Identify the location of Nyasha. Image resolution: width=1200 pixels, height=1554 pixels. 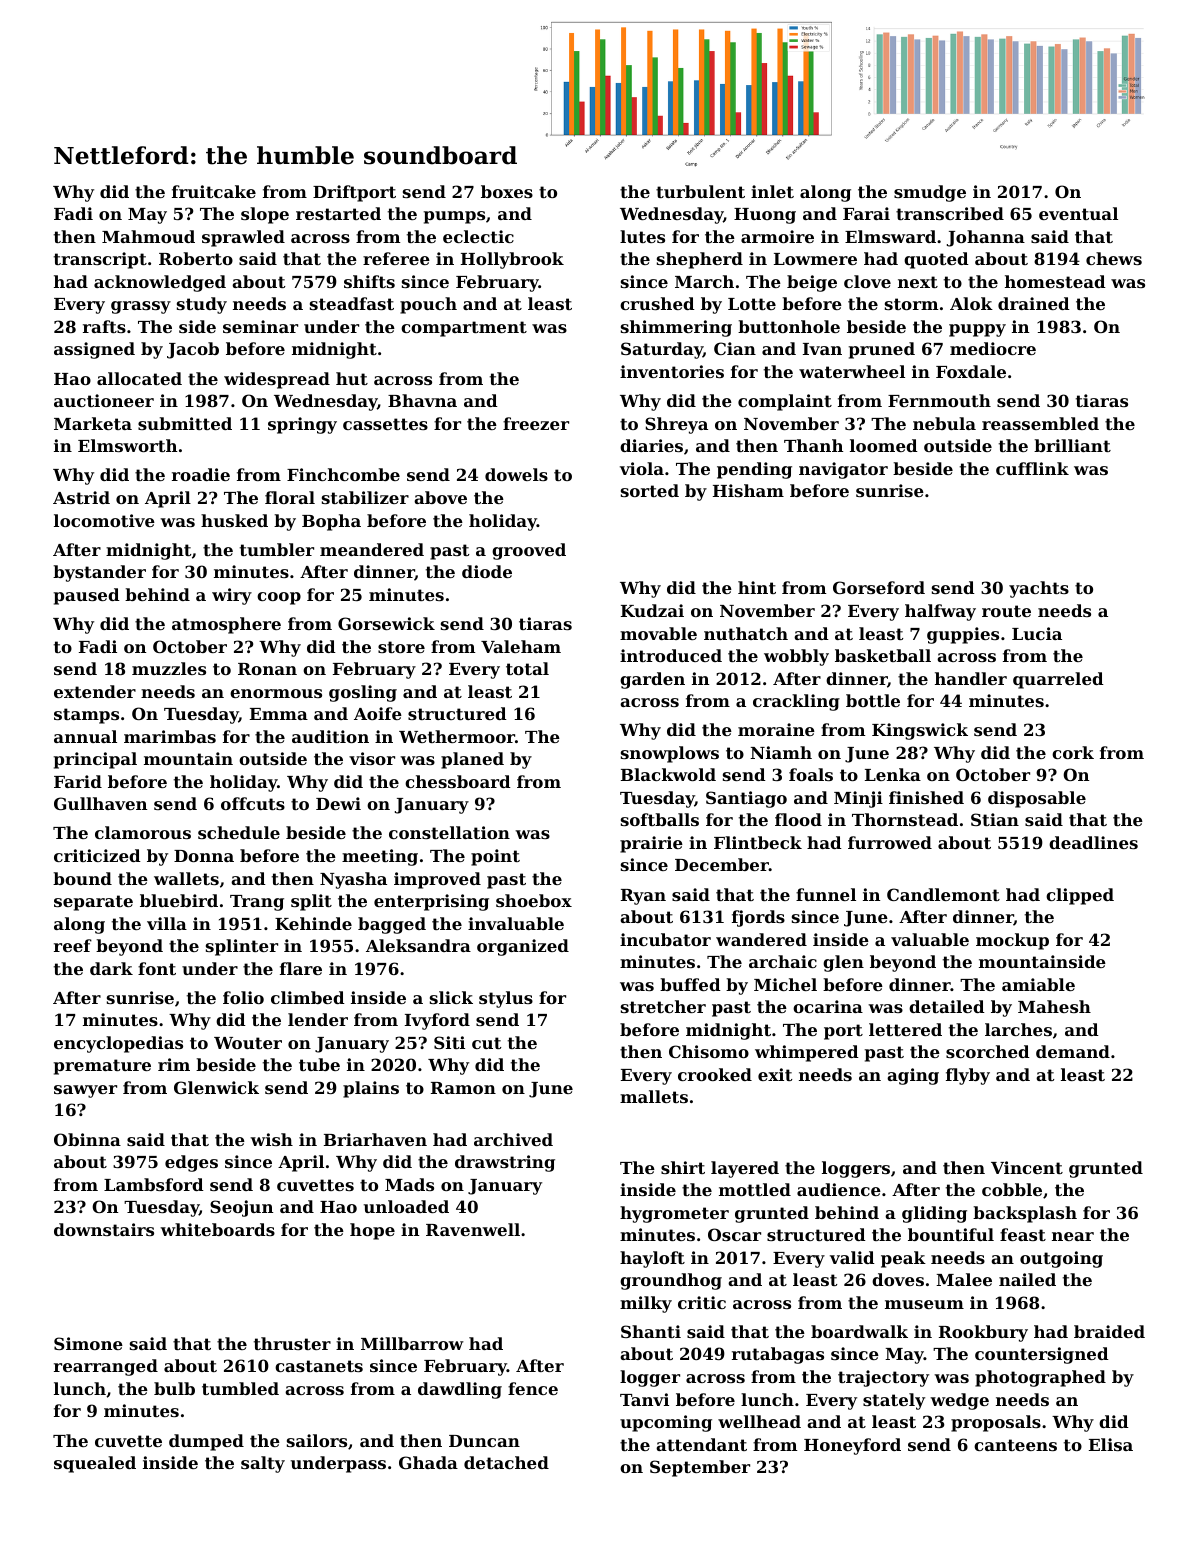
(353, 880).
